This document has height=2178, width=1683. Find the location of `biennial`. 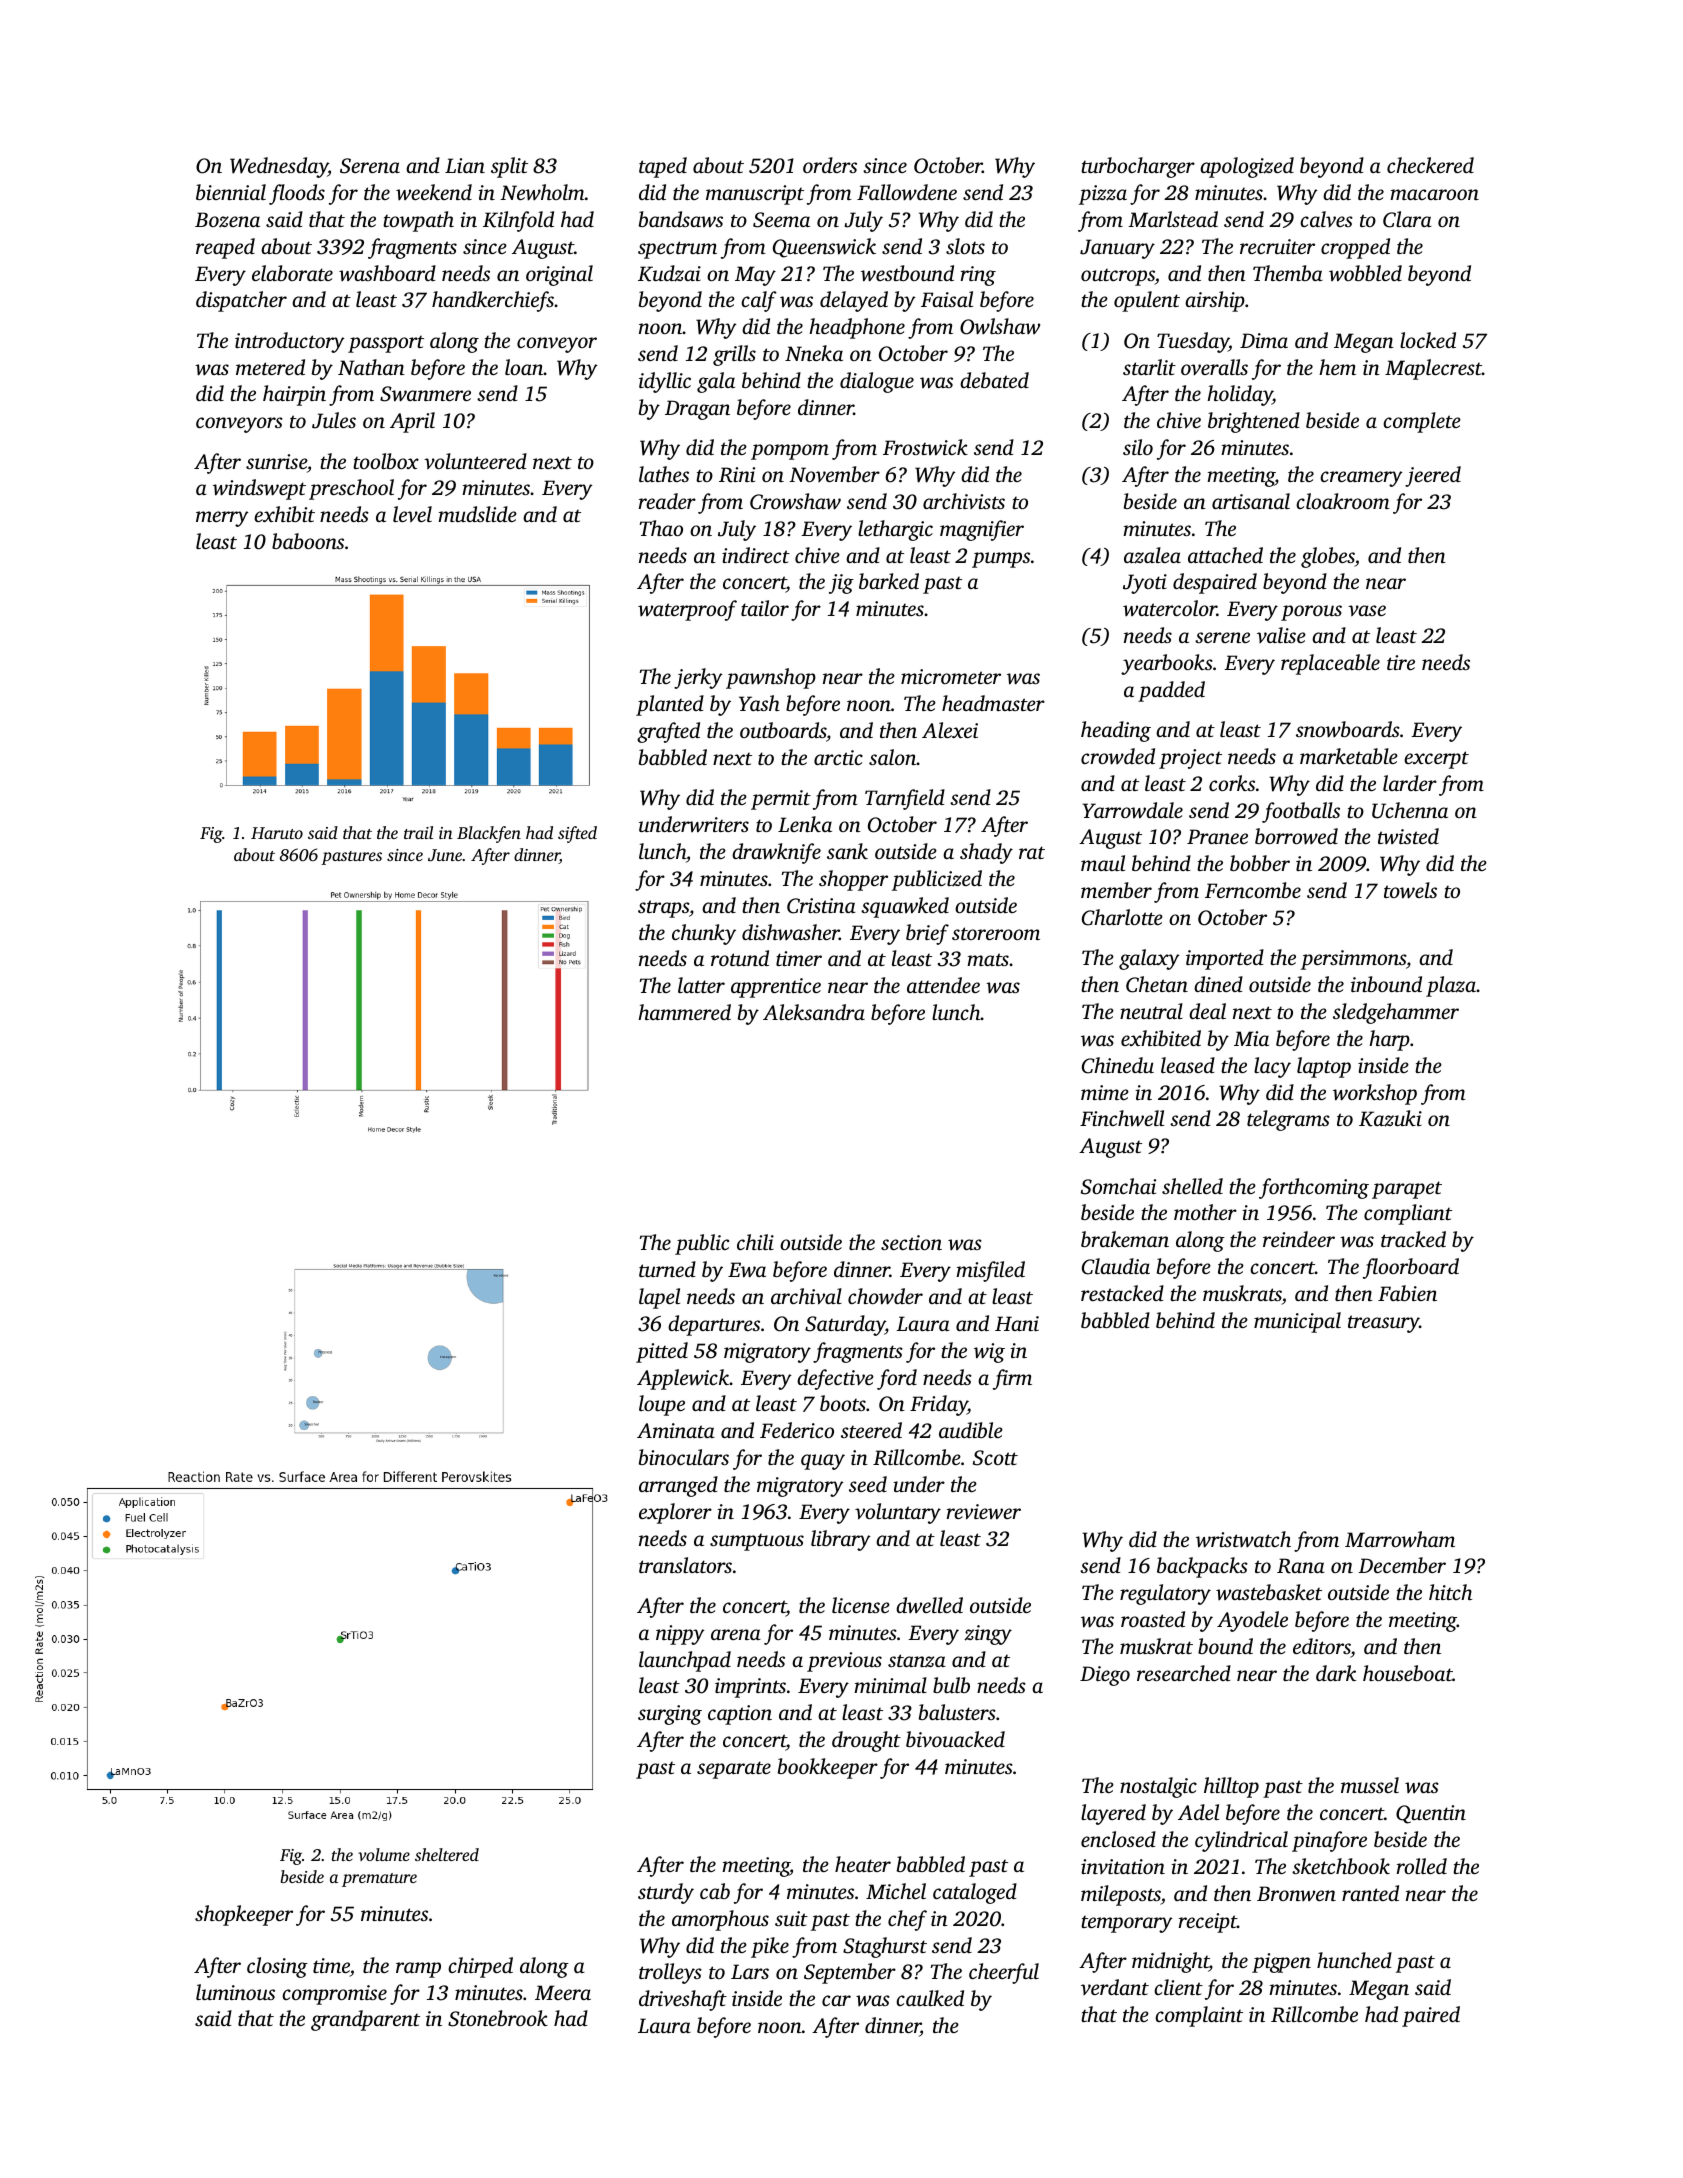

biennial is located at coordinates (231, 192).
